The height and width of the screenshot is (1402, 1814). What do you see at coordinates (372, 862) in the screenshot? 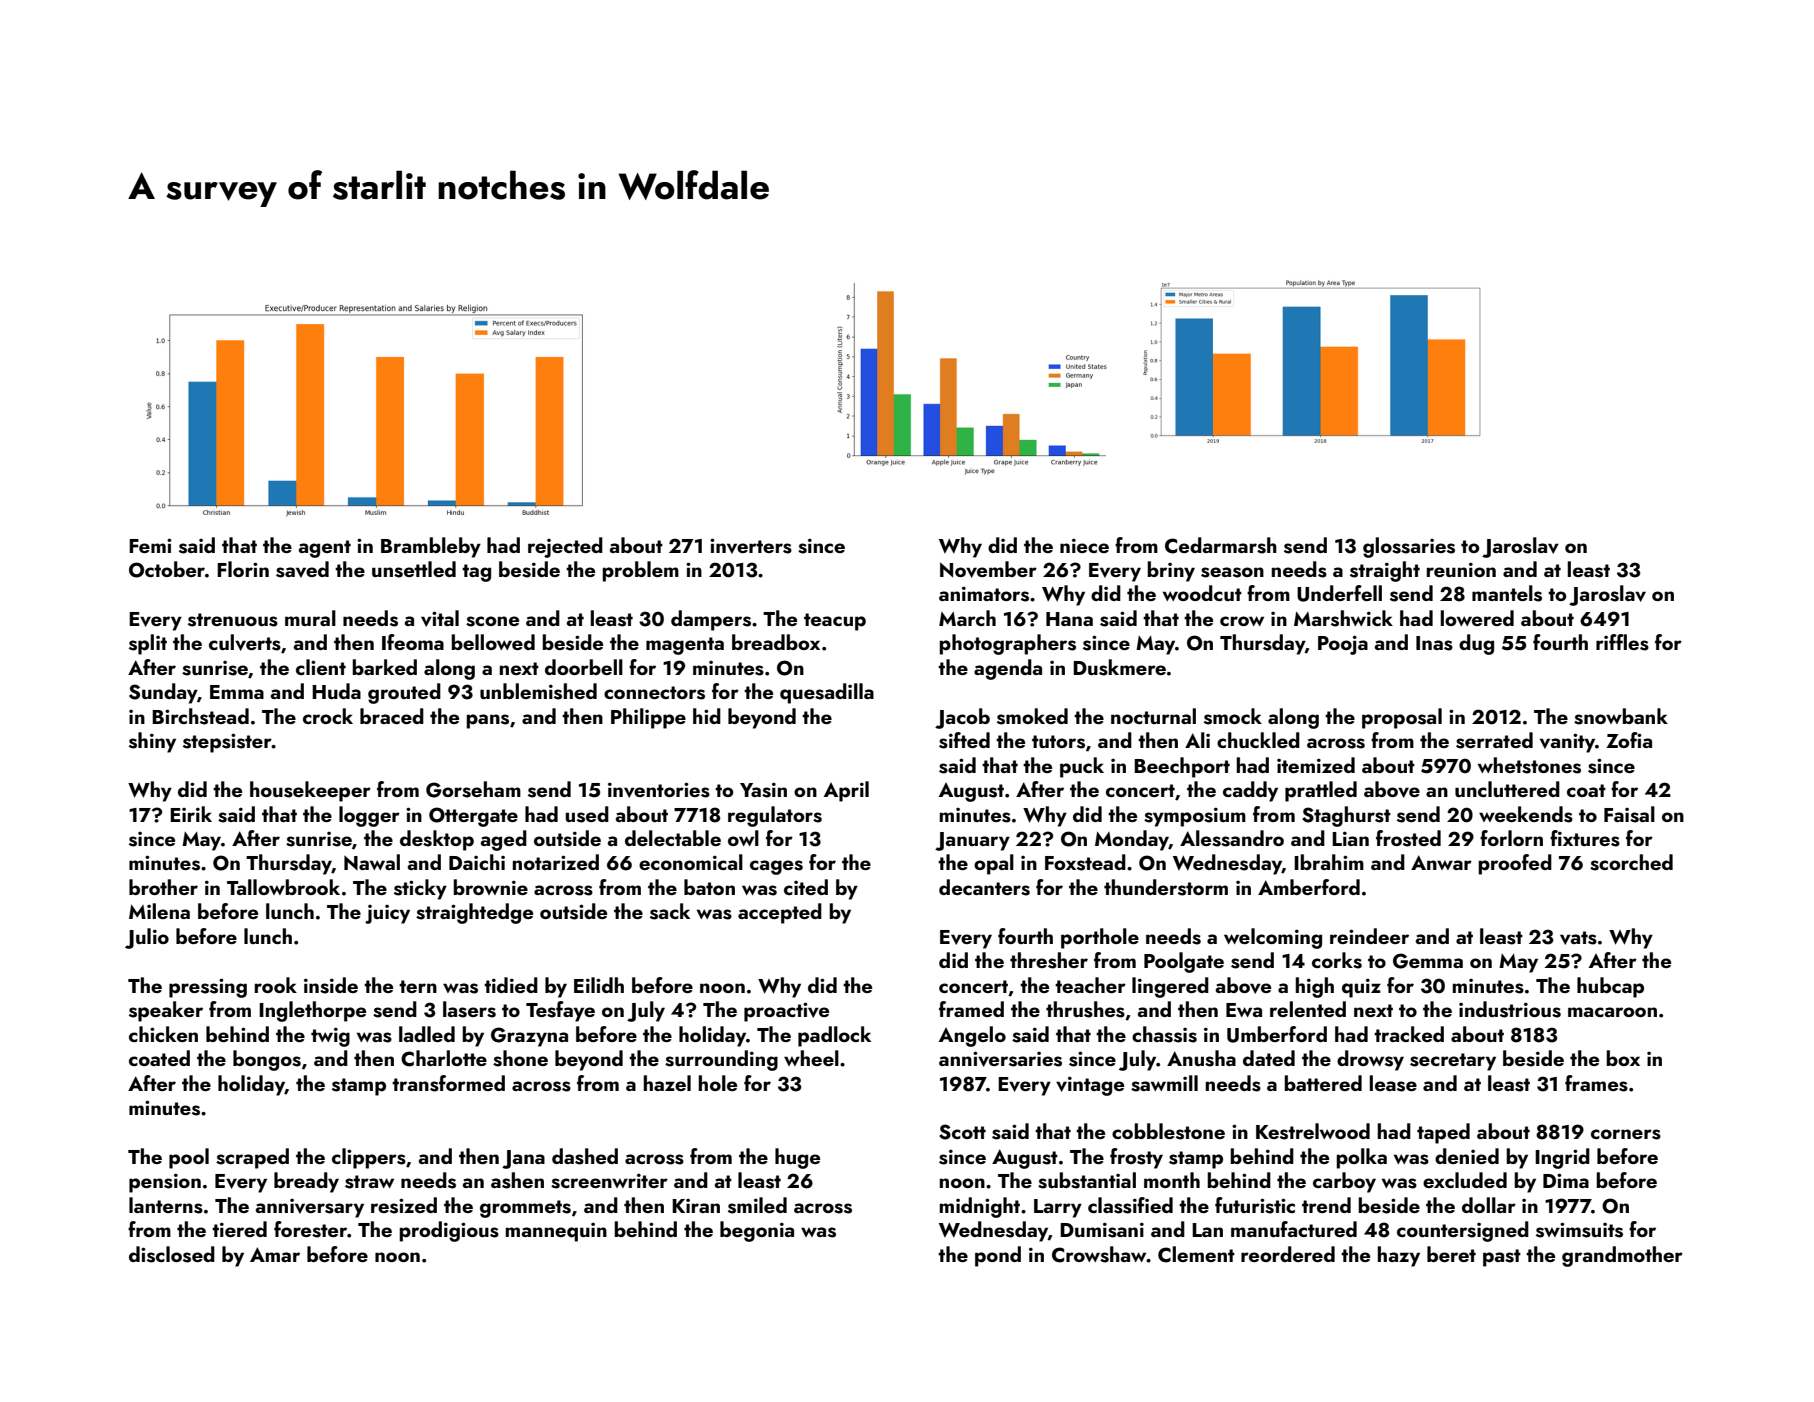
I see `Nawal` at bounding box center [372, 862].
